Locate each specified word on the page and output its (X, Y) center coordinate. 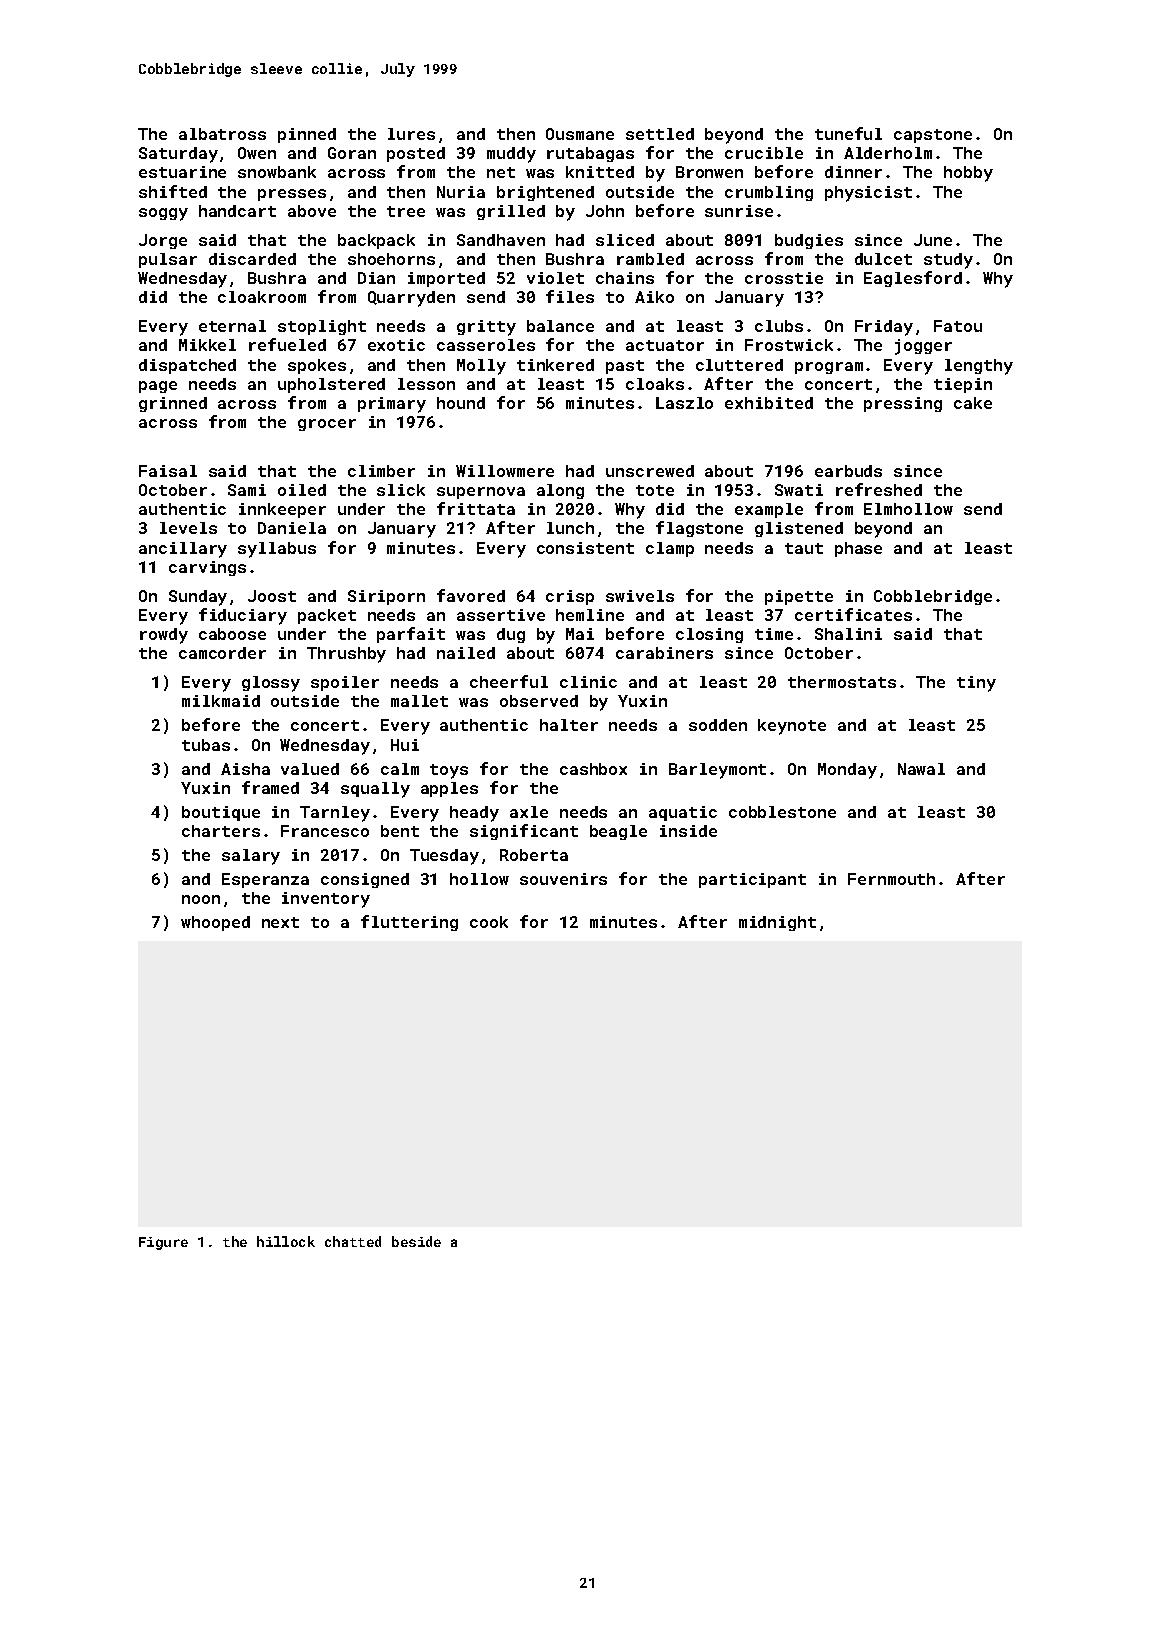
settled (660, 134)
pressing (903, 404)
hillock (286, 1241)
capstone (933, 136)
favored (471, 595)
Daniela (292, 528)
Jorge (163, 241)
